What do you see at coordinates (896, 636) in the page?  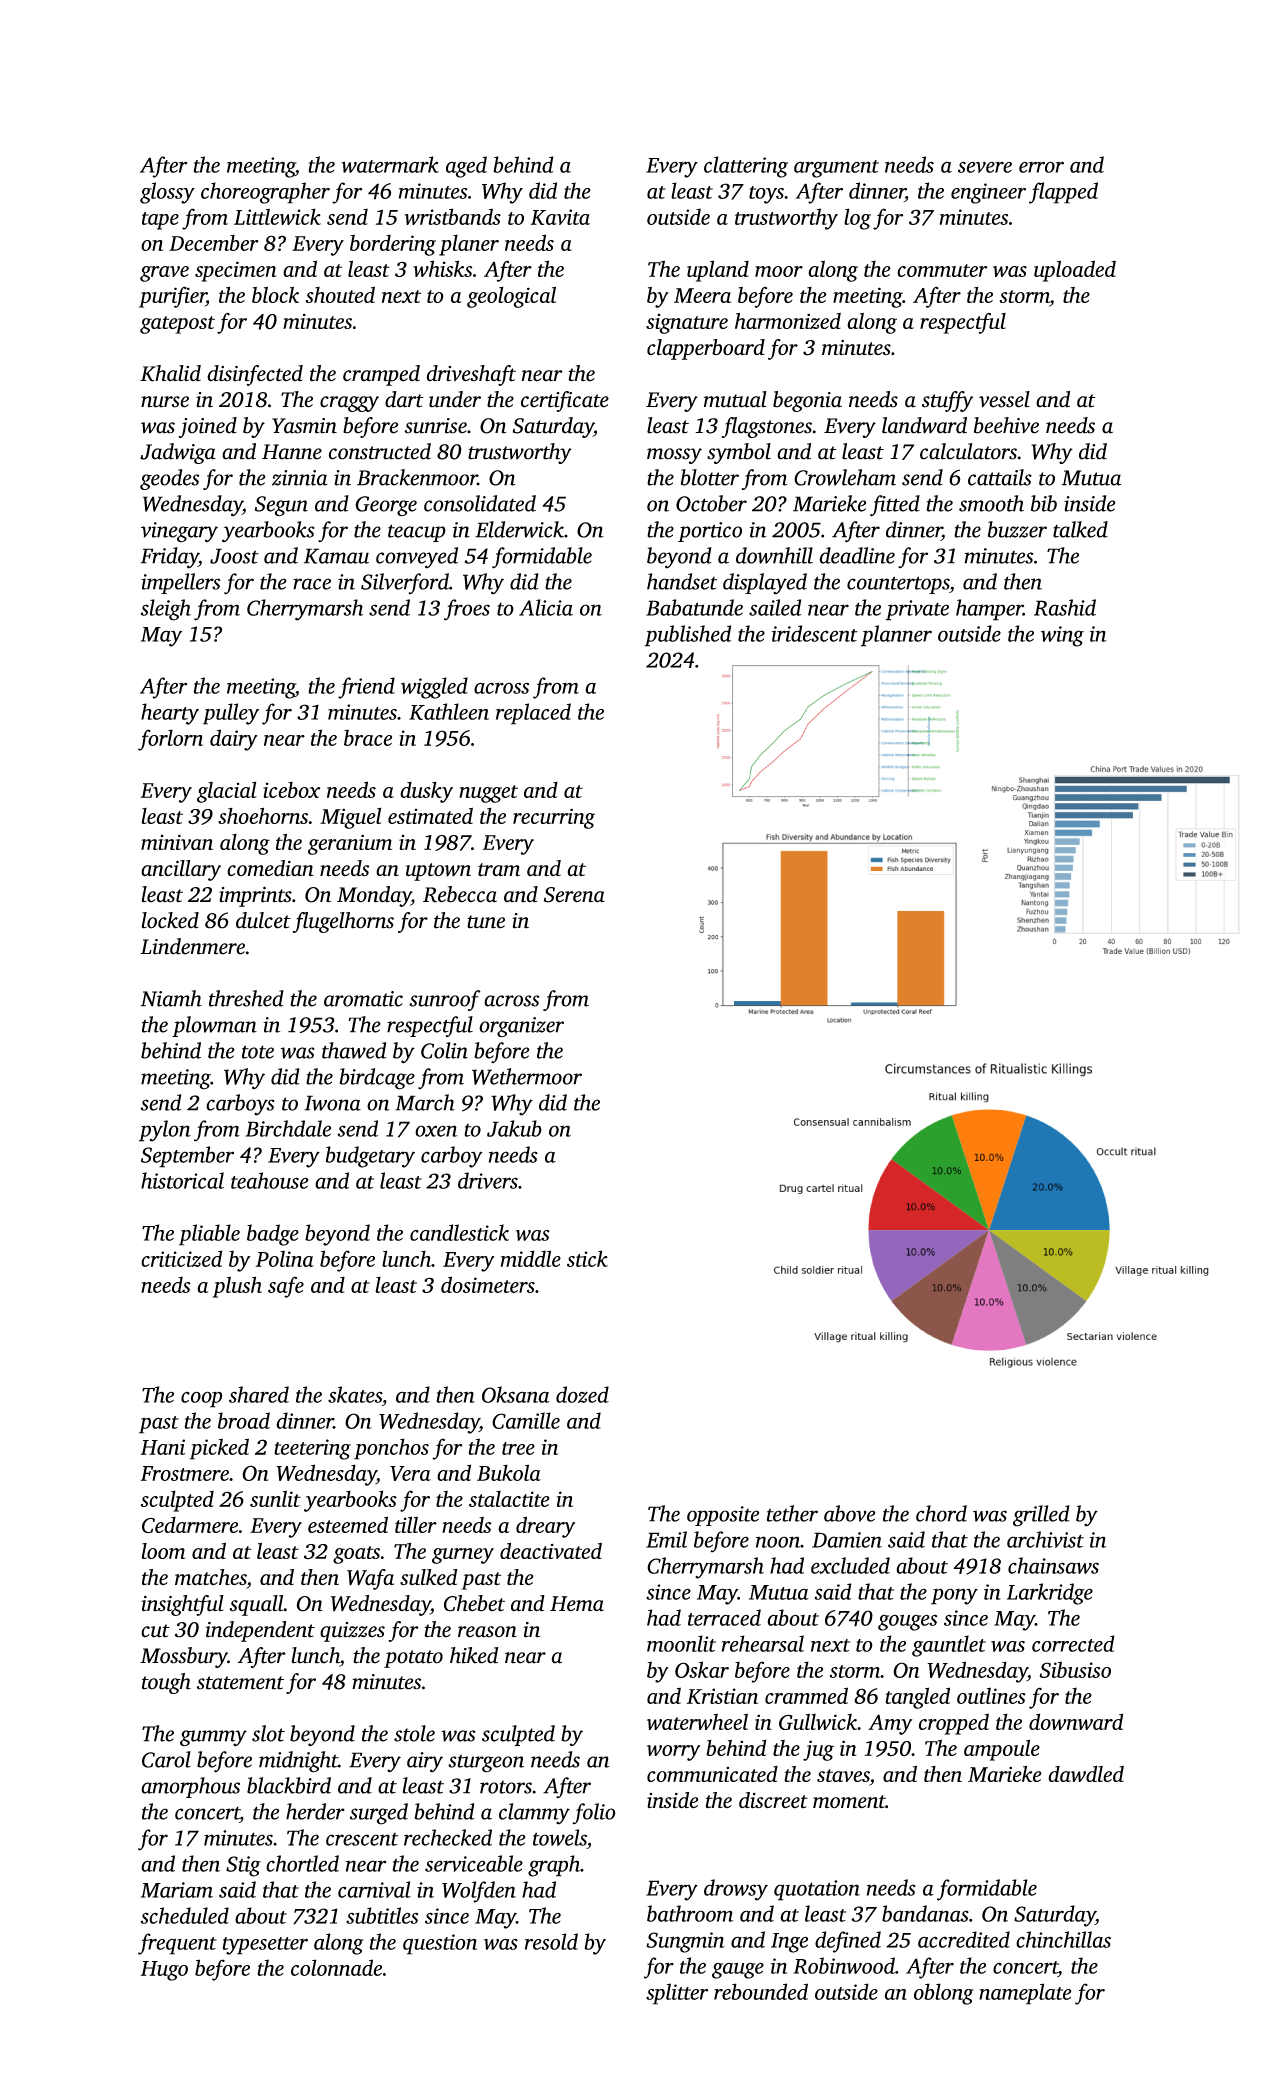 I see `planner` at bounding box center [896, 636].
